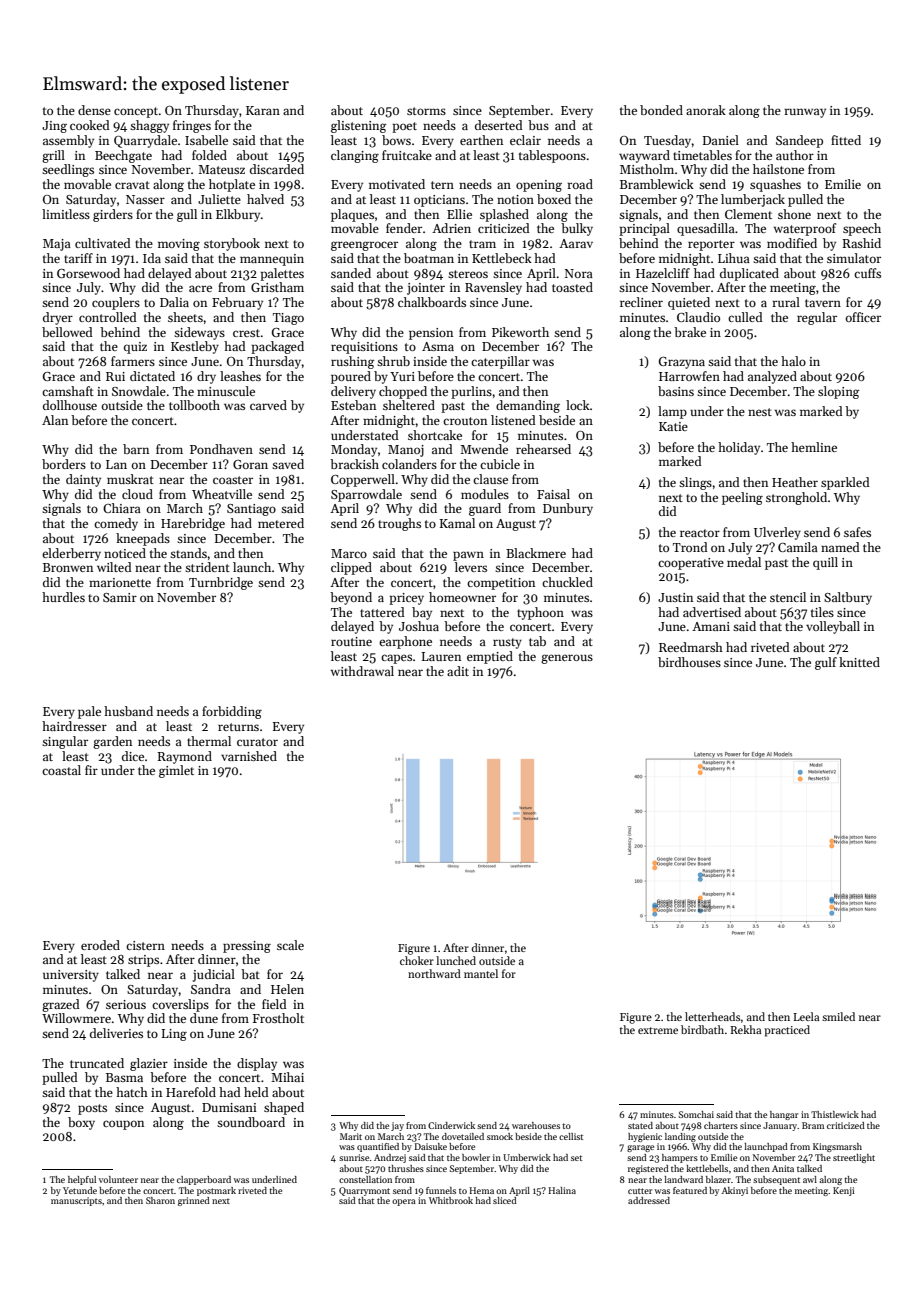  Describe the element at coordinates (696, 1114) in the screenshot. I see `Somchai` at that location.
